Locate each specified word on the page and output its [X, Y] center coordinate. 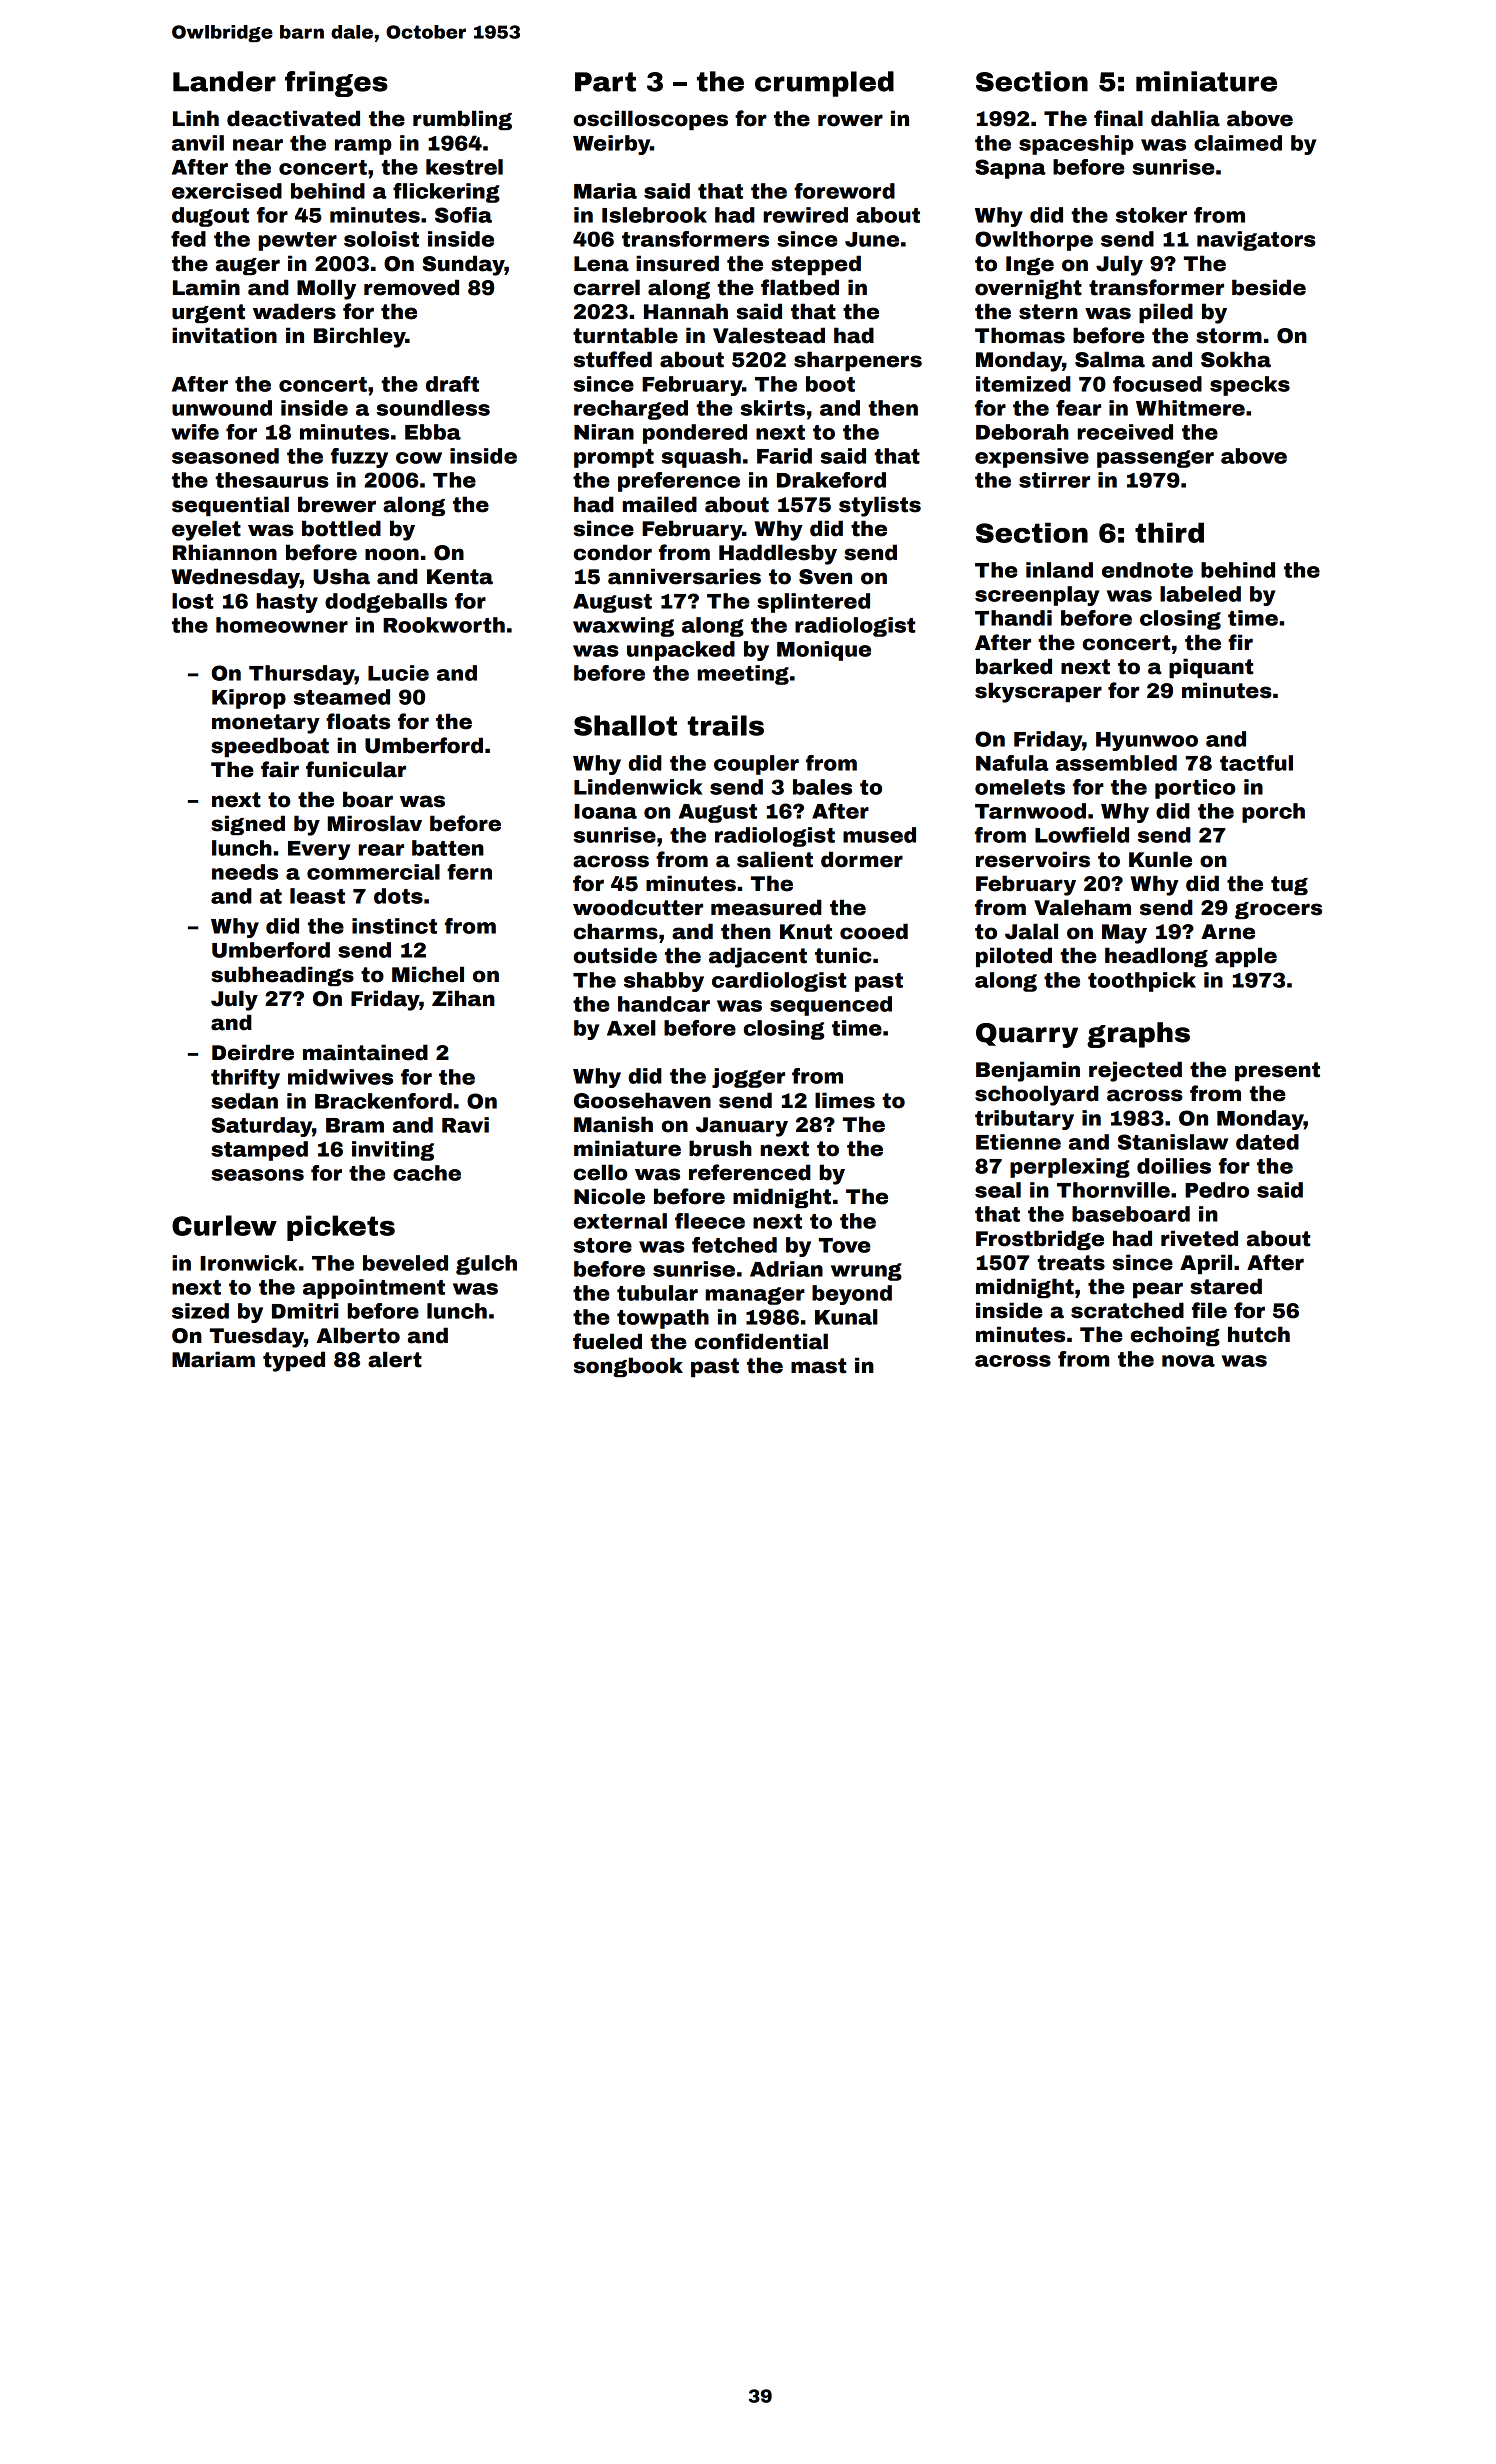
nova [1188, 1361]
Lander [224, 81]
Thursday [302, 675]
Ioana [605, 811]
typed [294, 1361]
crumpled [824, 84]
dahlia [1185, 118]
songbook [628, 1367]
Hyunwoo [1147, 741]
